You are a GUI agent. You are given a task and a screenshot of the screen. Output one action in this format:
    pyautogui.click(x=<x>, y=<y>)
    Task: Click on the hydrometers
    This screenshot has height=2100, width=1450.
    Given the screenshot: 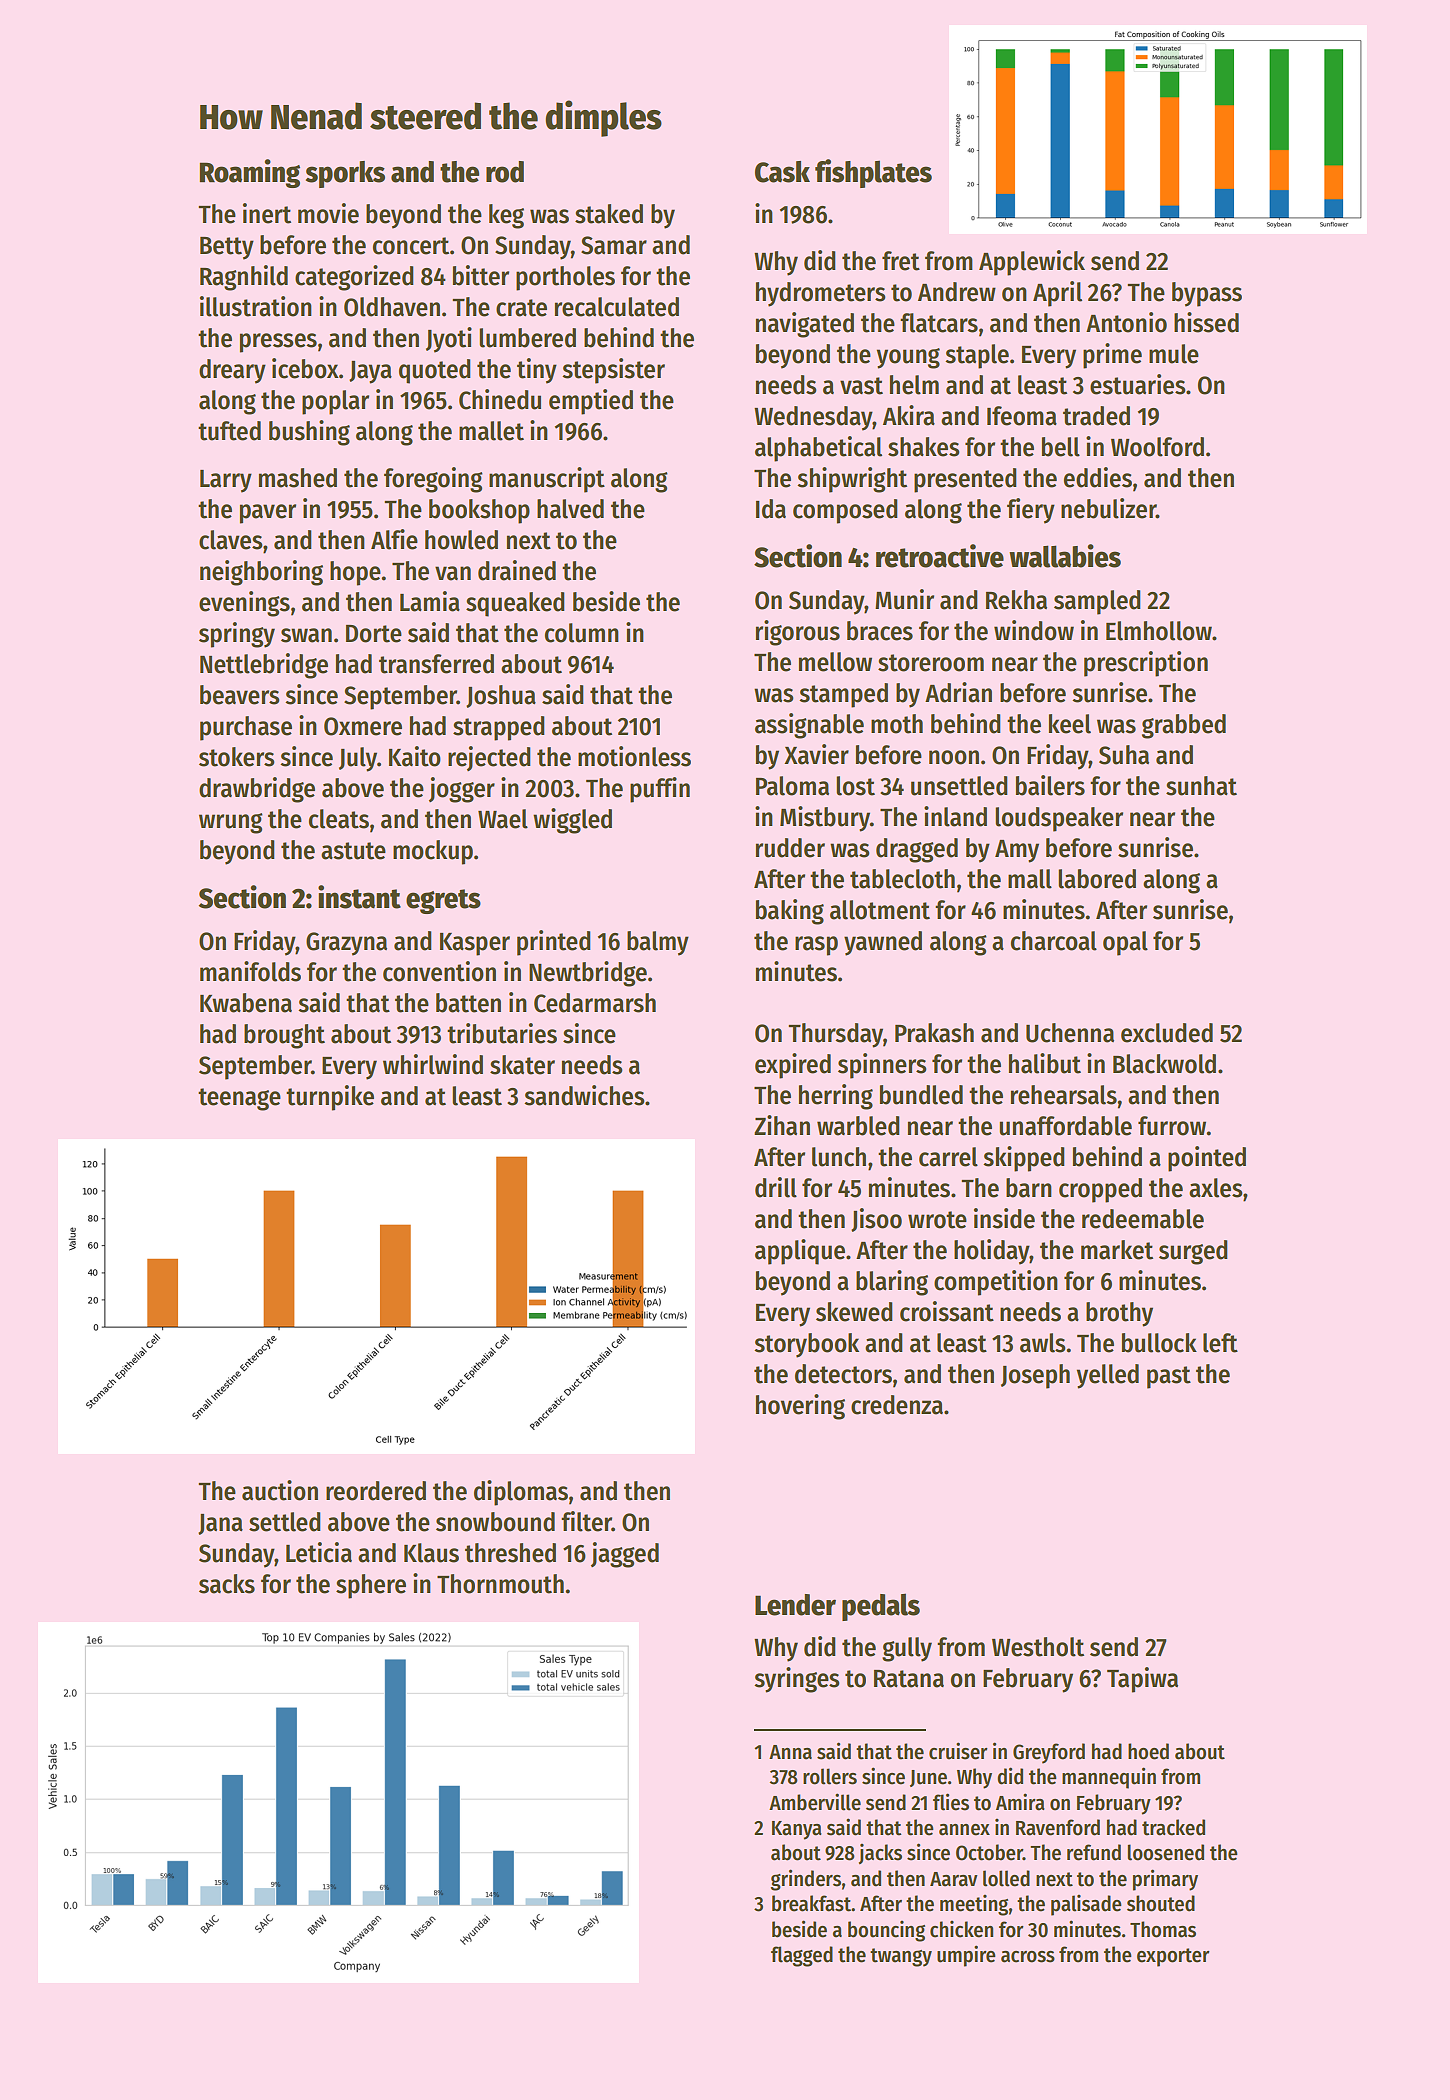 What is the action you would take?
    pyautogui.click(x=821, y=294)
